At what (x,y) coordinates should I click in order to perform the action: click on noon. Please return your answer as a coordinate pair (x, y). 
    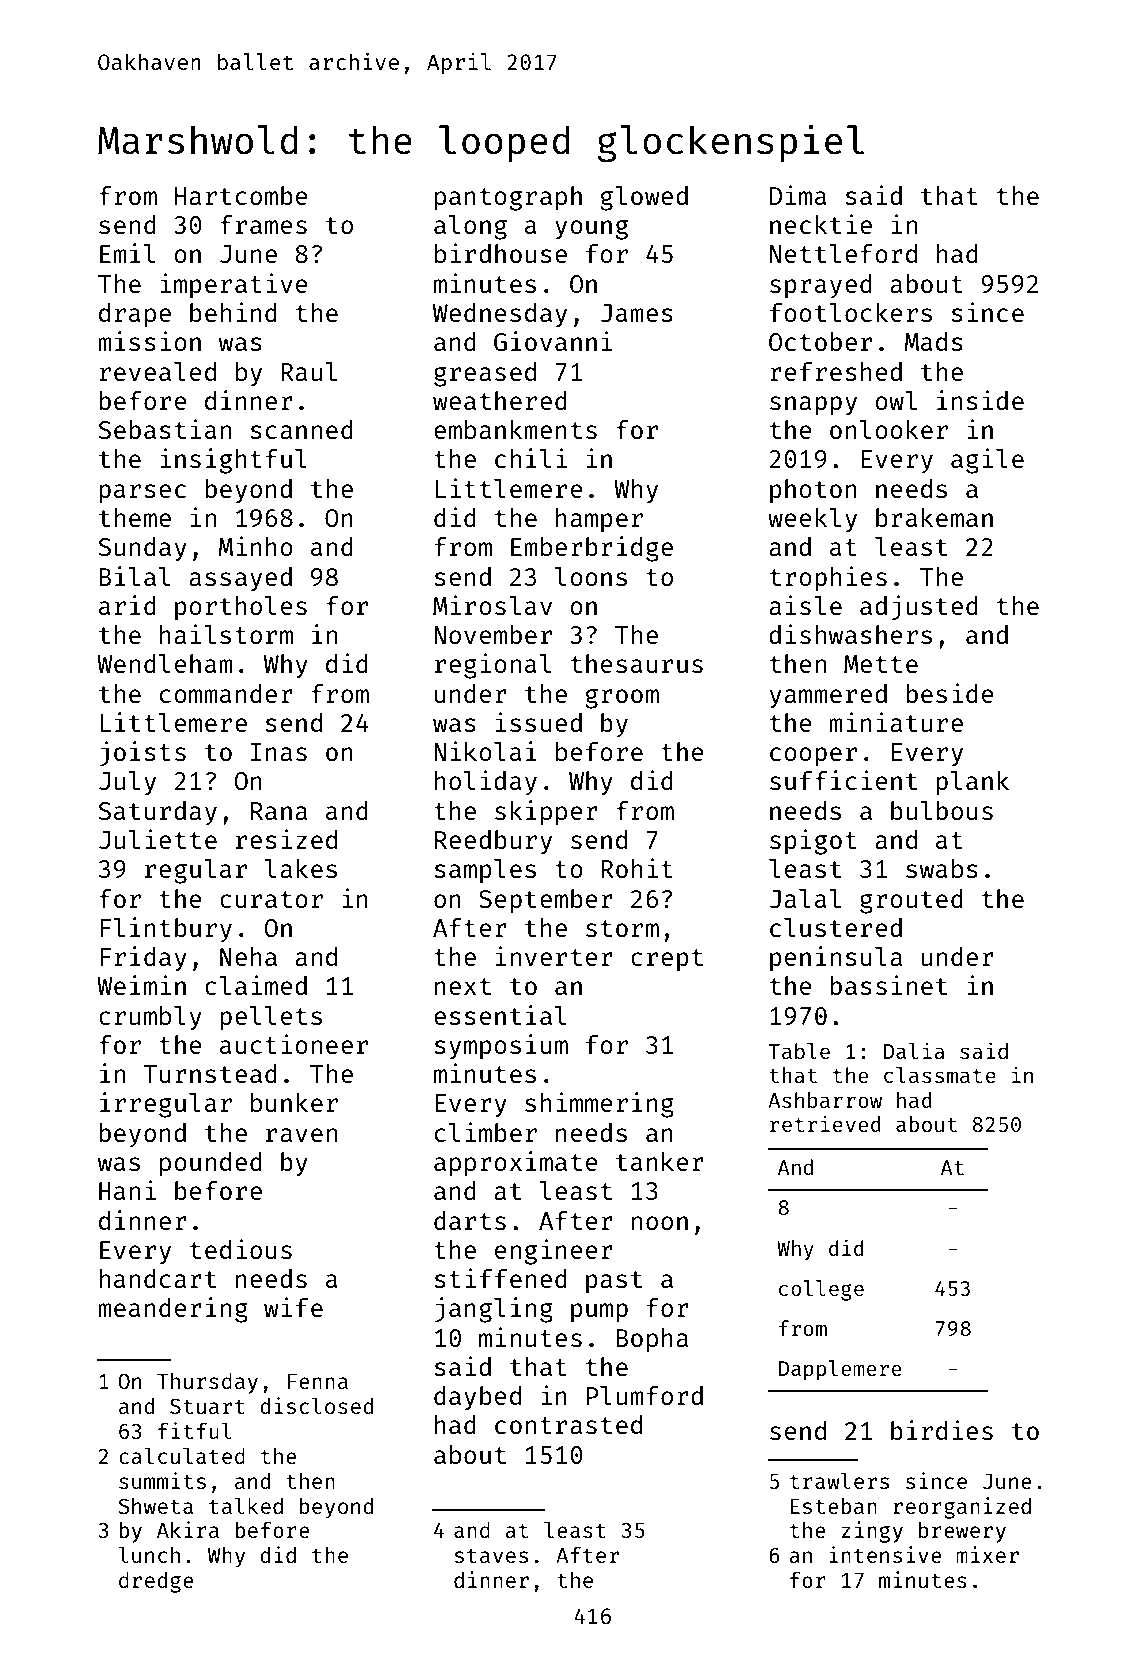
    Looking at the image, I should click on (660, 1223).
